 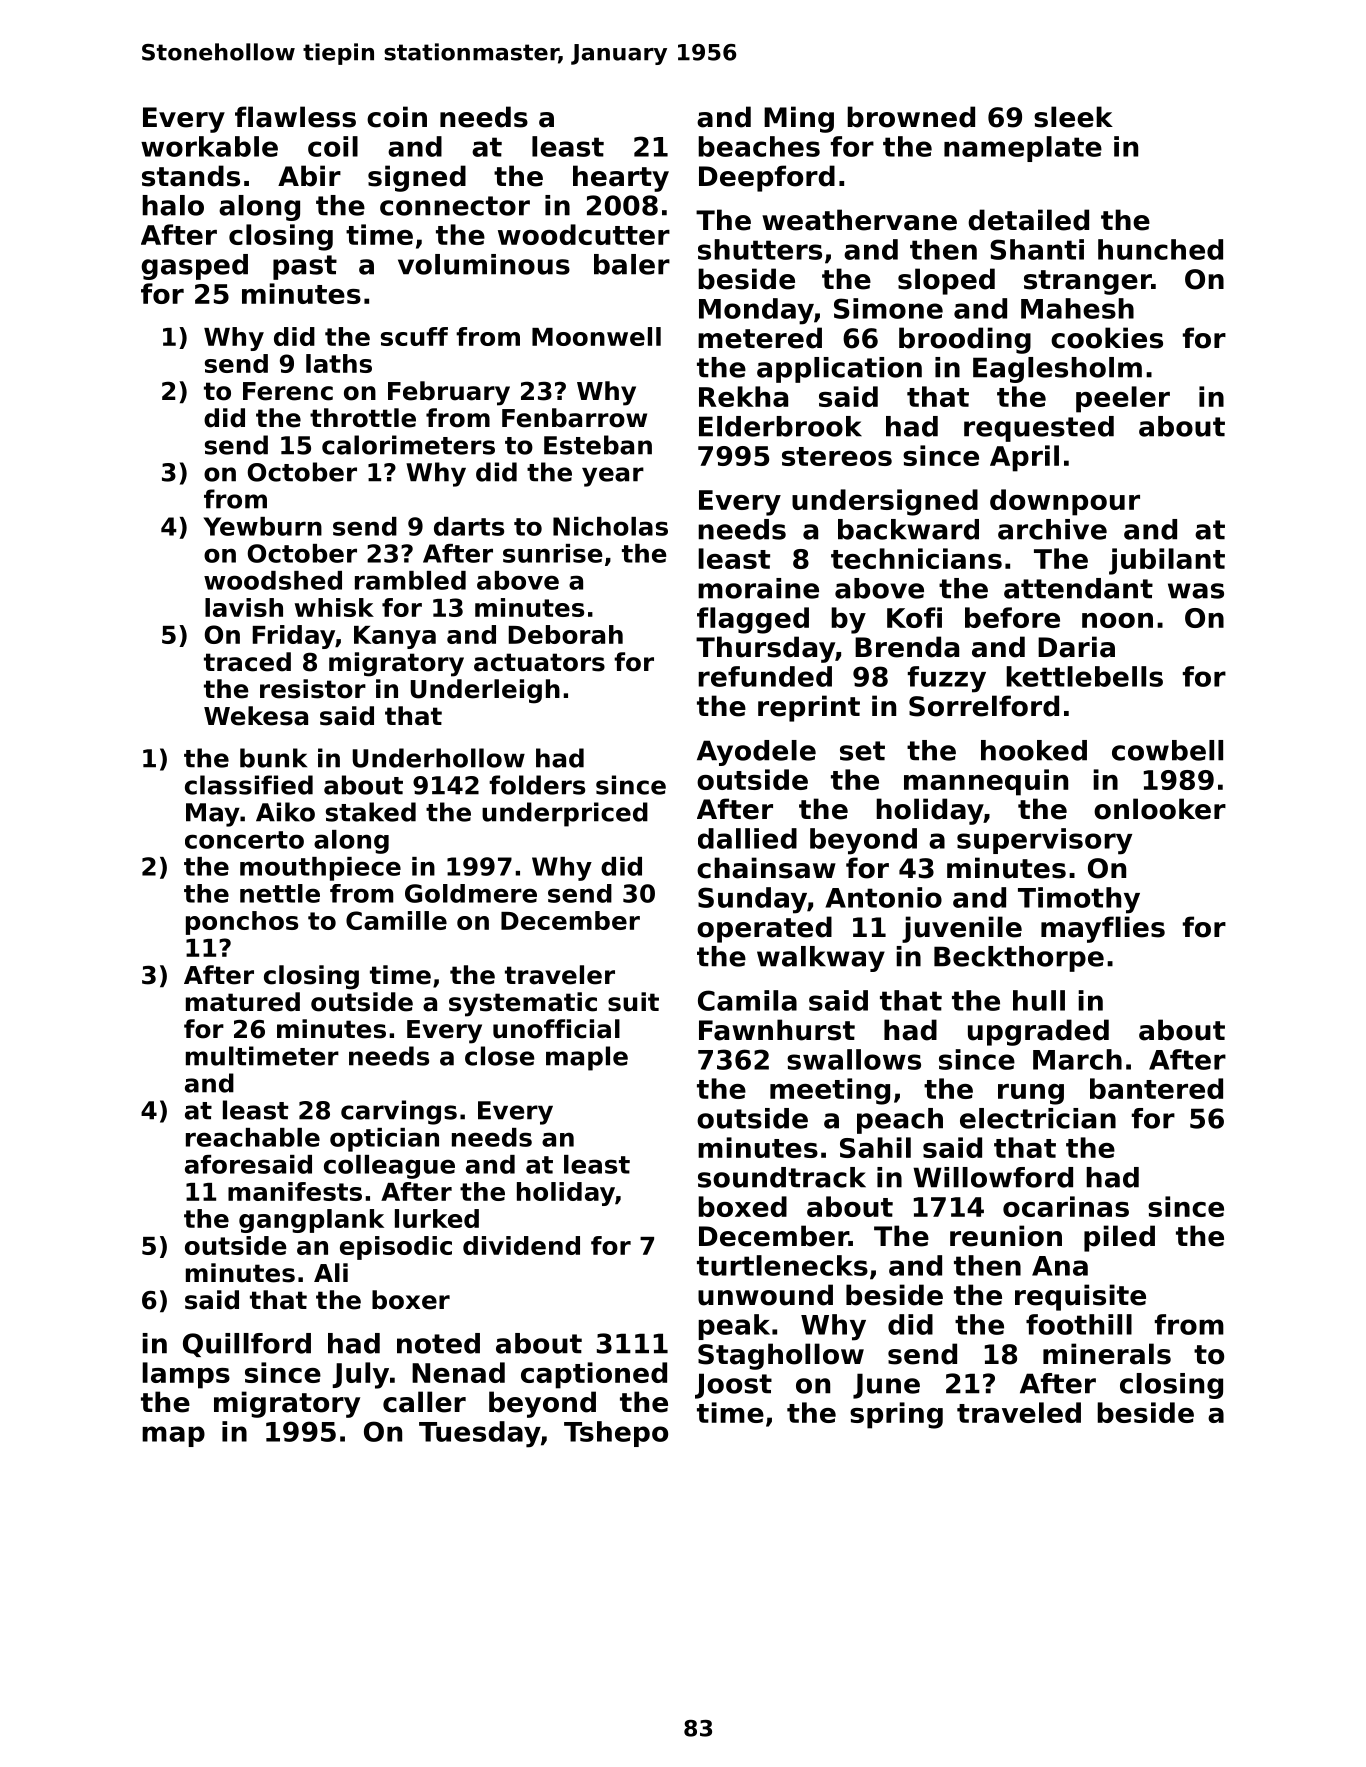 I want to click on Eaglesholm, so click(x=1057, y=370).
